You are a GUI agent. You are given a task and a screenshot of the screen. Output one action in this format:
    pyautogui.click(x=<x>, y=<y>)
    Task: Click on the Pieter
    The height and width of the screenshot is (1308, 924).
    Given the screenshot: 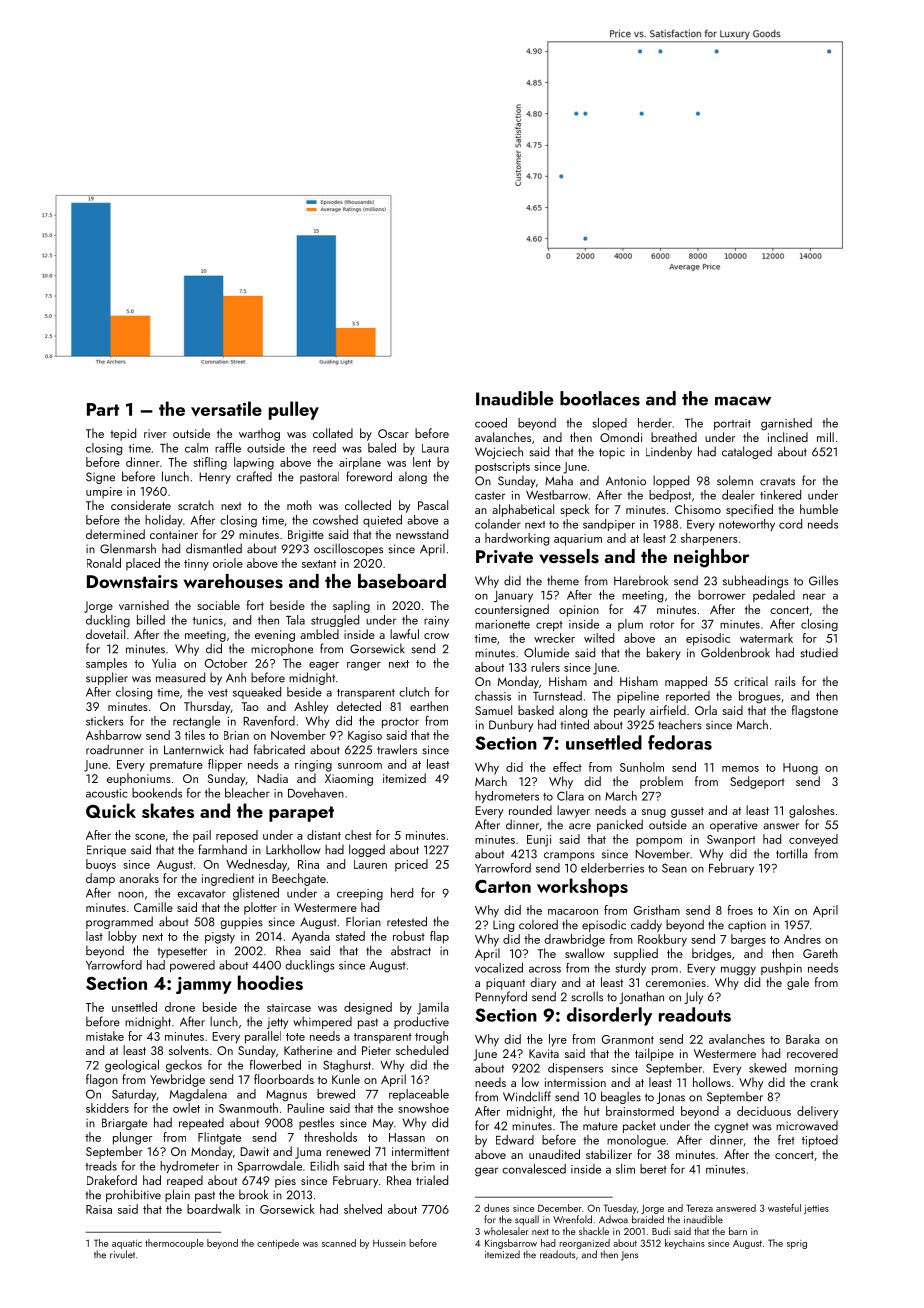 What is the action you would take?
    pyautogui.click(x=376, y=1050)
